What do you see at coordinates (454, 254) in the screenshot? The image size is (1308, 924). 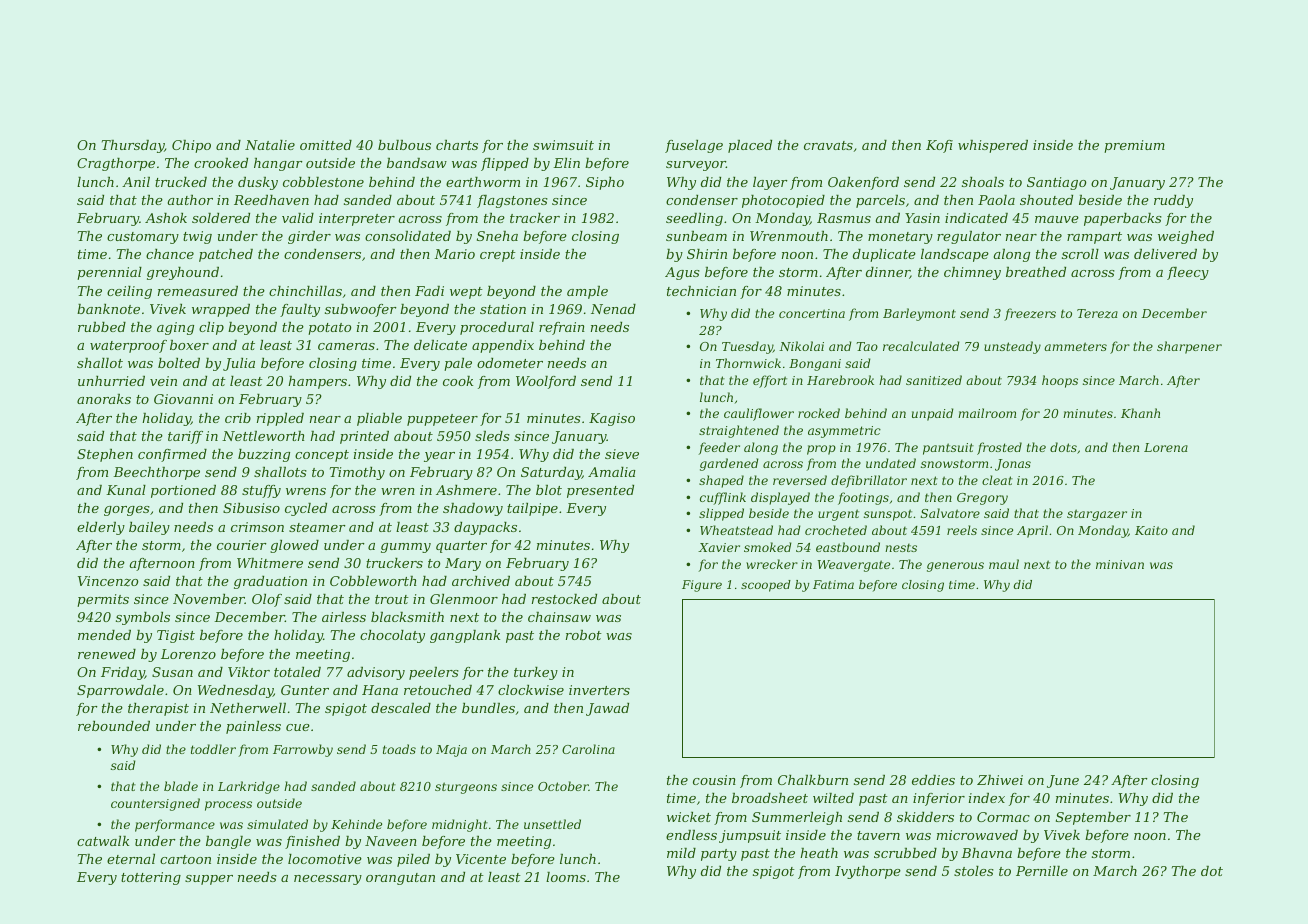 I see `Mario` at bounding box center [454, 254].
